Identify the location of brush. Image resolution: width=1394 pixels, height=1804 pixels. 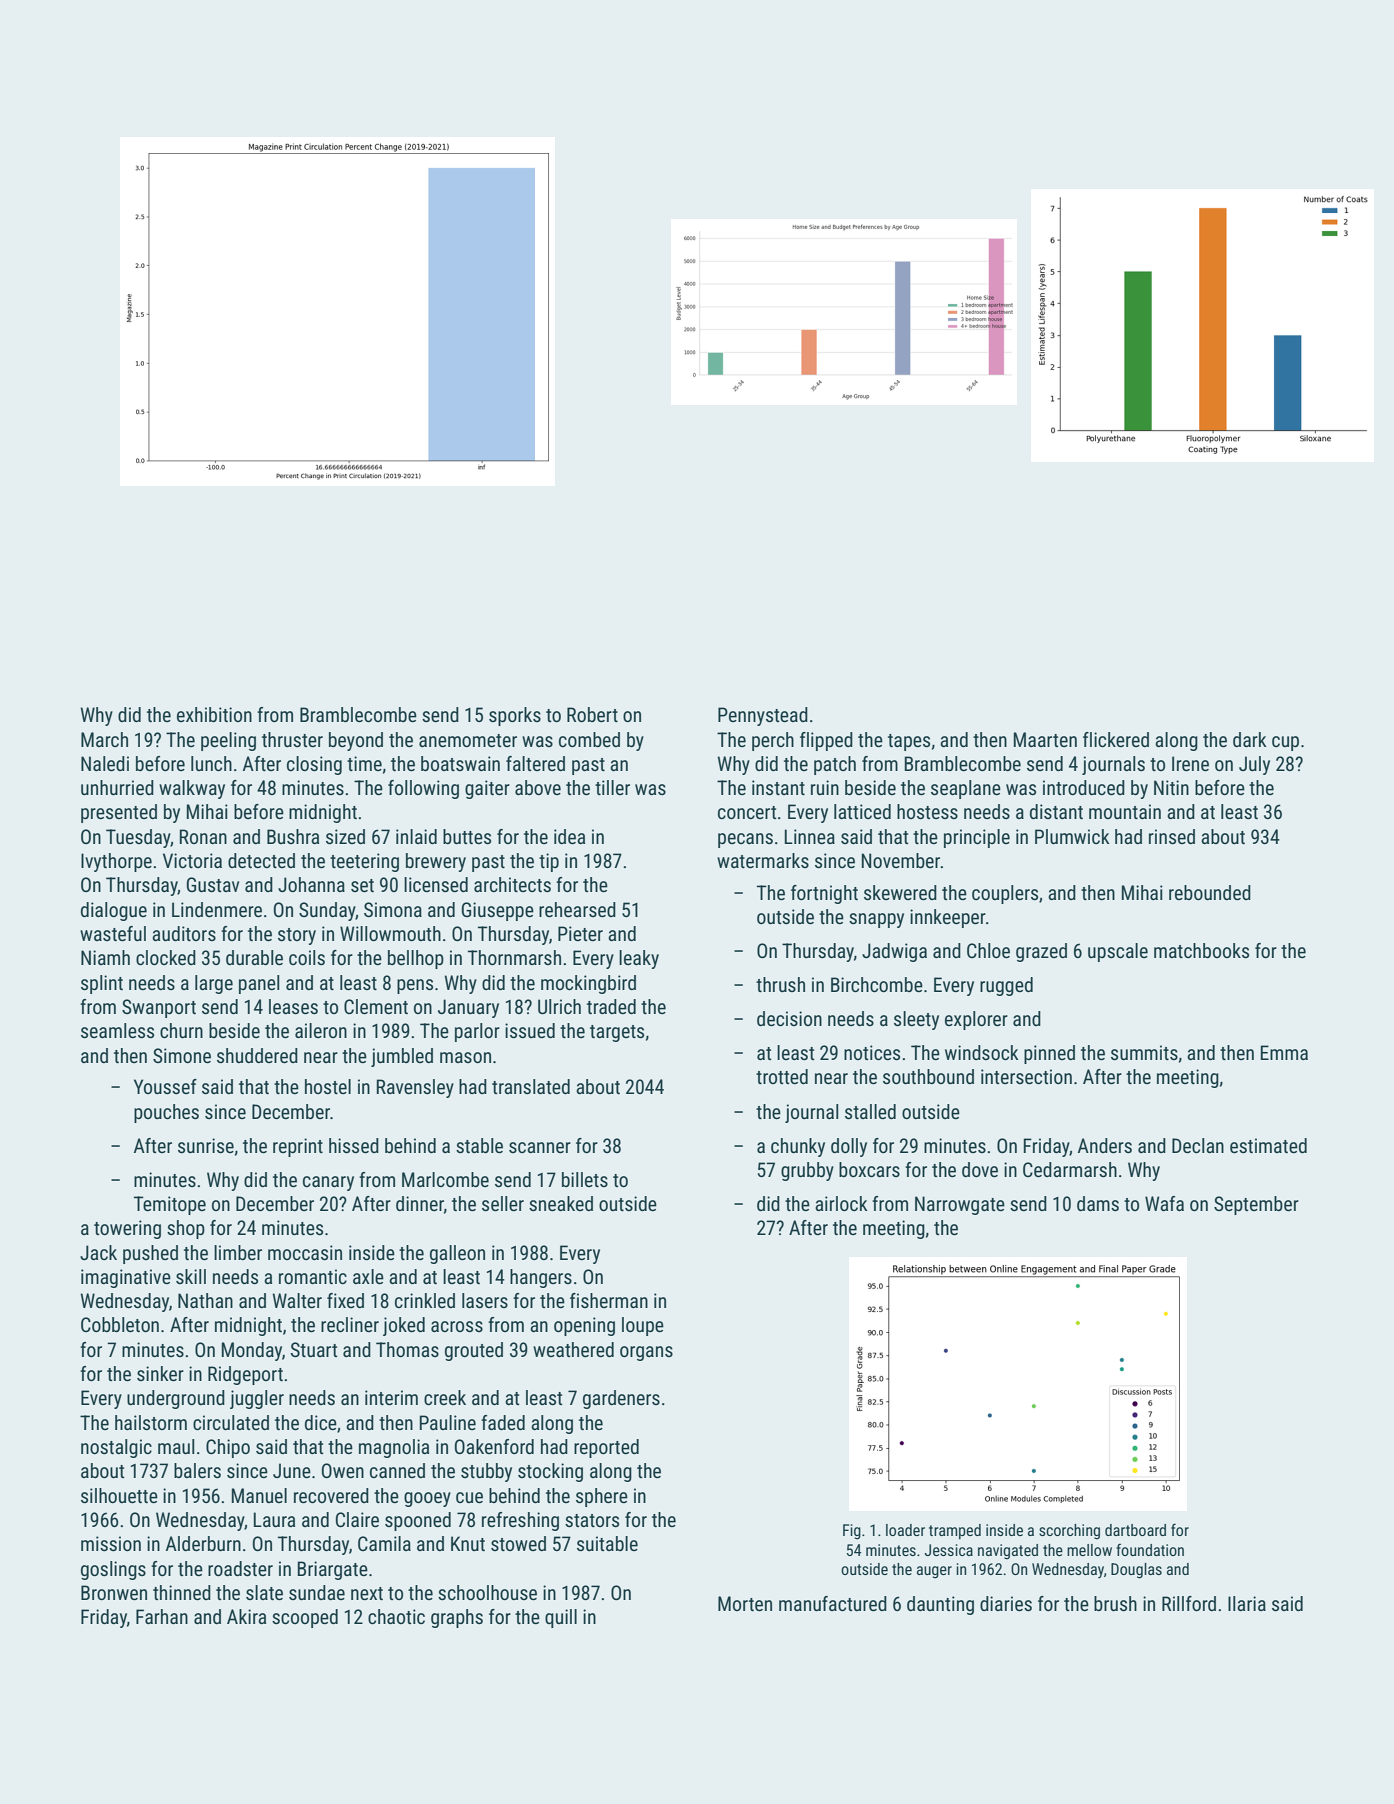
(1115, 1603).
